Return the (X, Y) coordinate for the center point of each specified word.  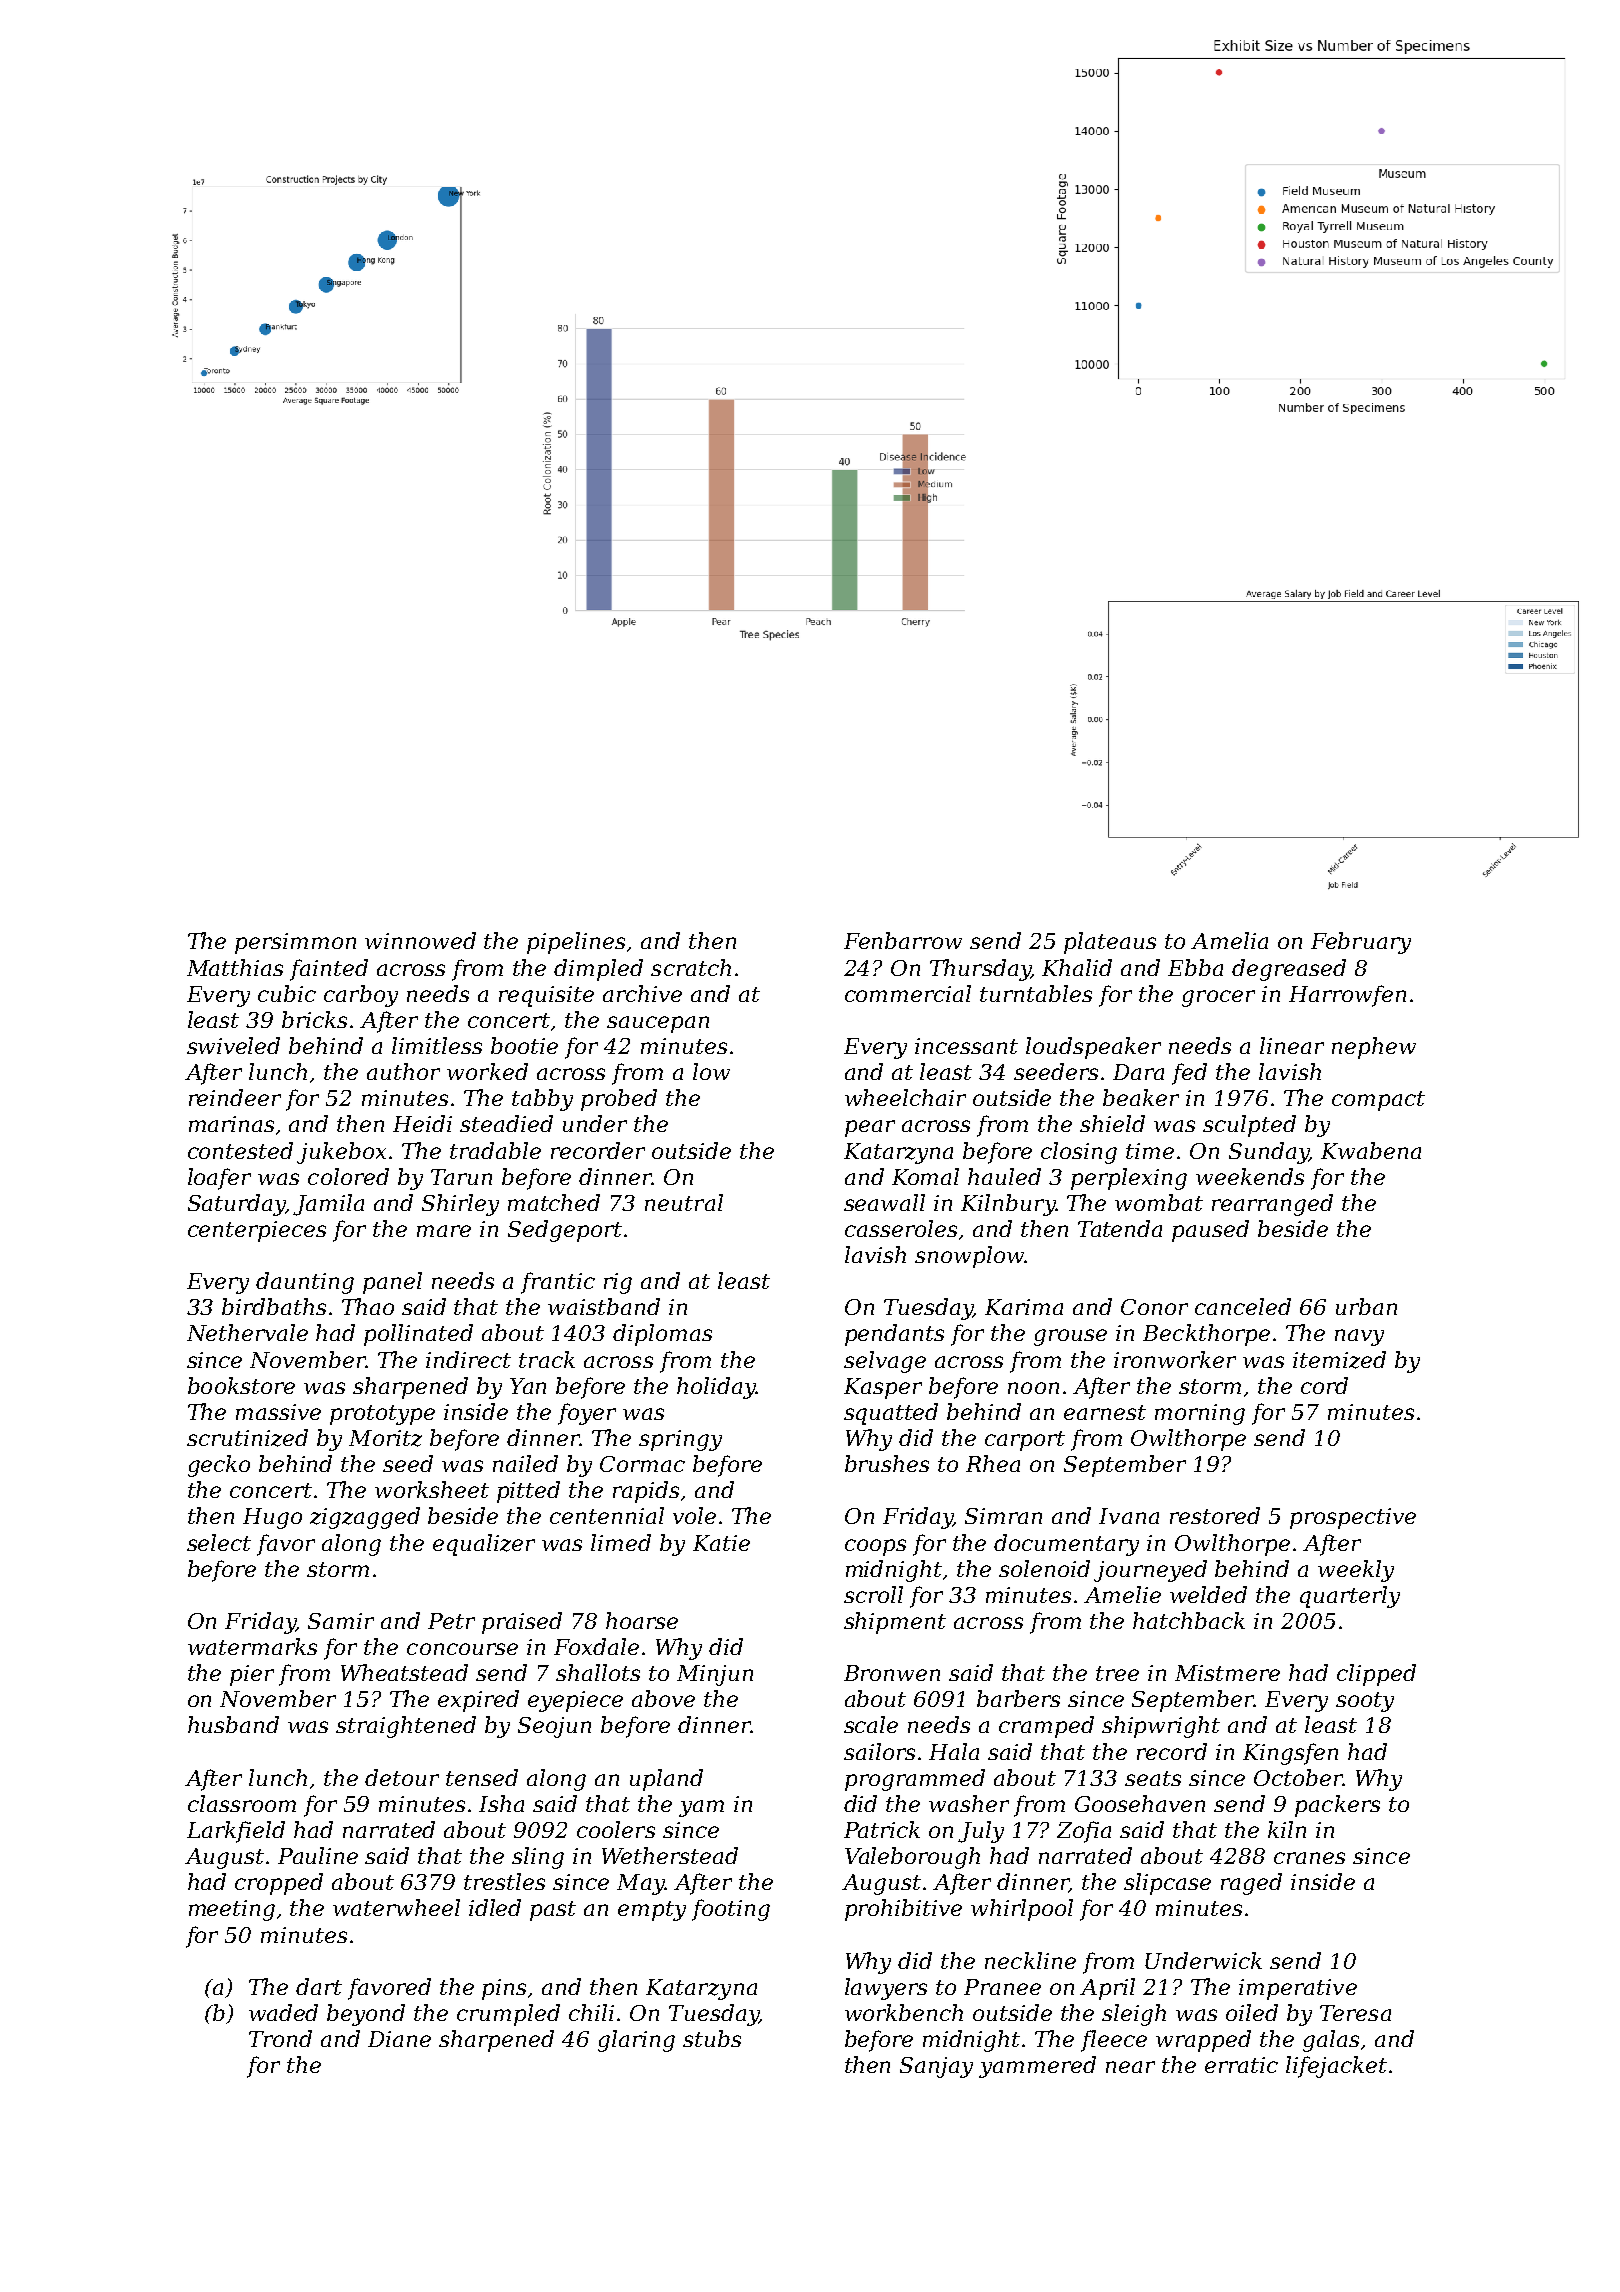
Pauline (318, 1855)
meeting (232, 1910)
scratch (691, 967)
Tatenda (1120, 1228)
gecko (219, 1466)
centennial (607, 1515)
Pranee (1002, 1987)
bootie (524, 1045)
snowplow (969, 1257)
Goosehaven (1140, 1803)
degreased (1289, 970)
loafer (219, 1179)
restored (1215, 1515)
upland (666, 1780)
